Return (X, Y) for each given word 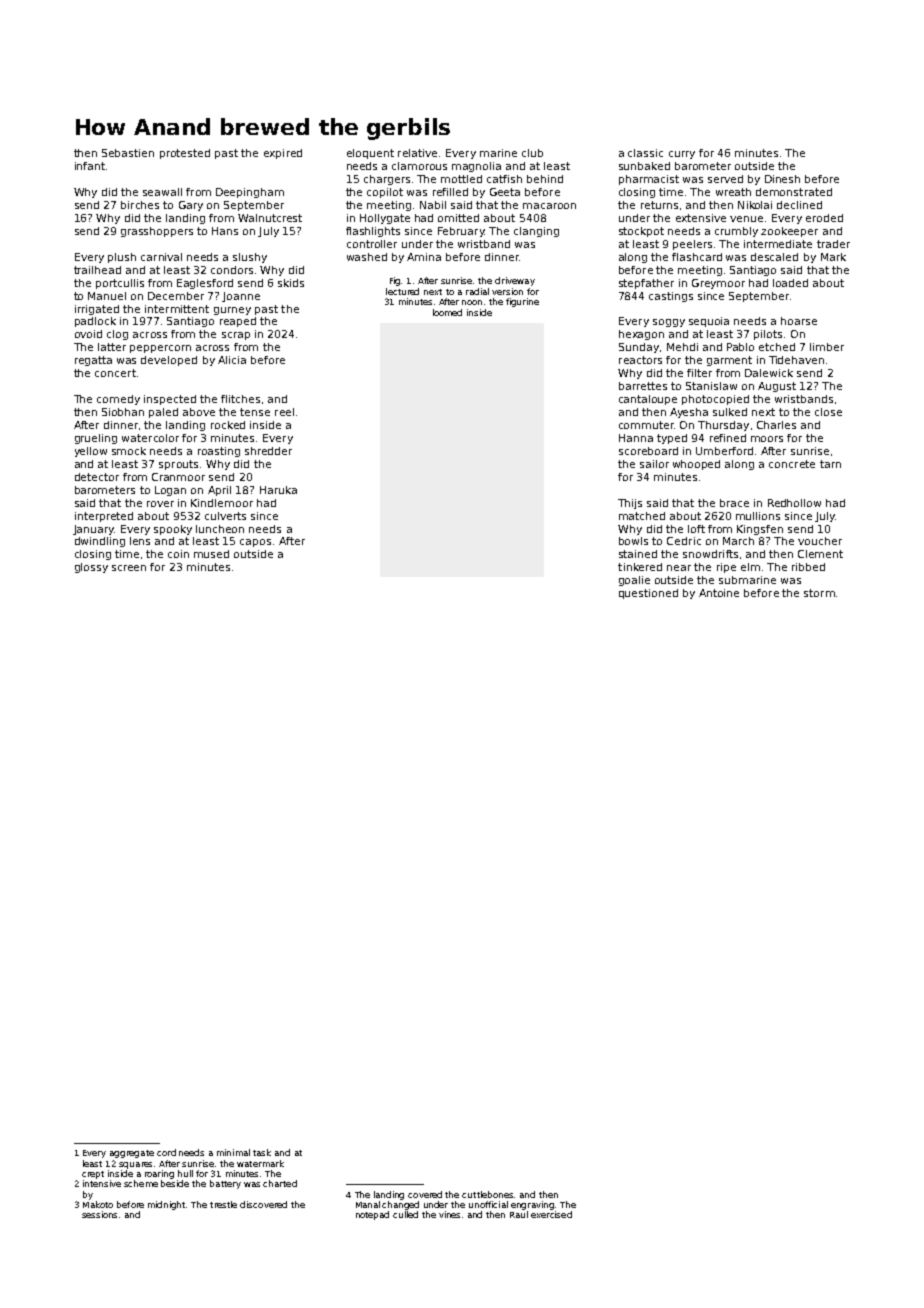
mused (211, 554)
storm (819, 593)
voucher (820, 541)
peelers (692, 245)
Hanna (636, 438)
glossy (91, 568)
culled (405, 1214)
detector (97, 477)
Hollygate (385, 219)
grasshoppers (157, 232)
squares (135, 1165)
